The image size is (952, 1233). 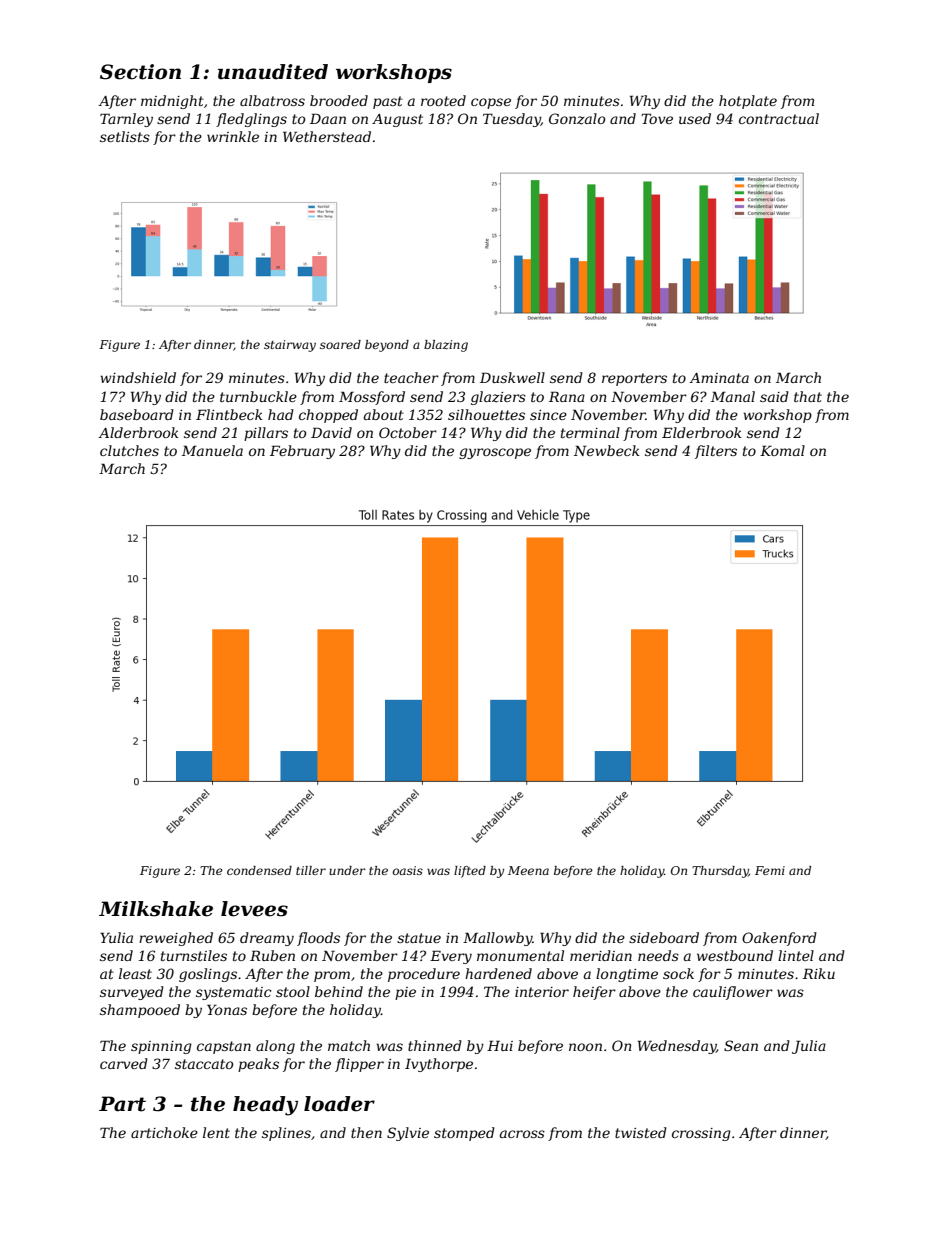 What do you see at coordinates (779, 118) in the image?
I see `contractual` at bounding box center [779, 118].
